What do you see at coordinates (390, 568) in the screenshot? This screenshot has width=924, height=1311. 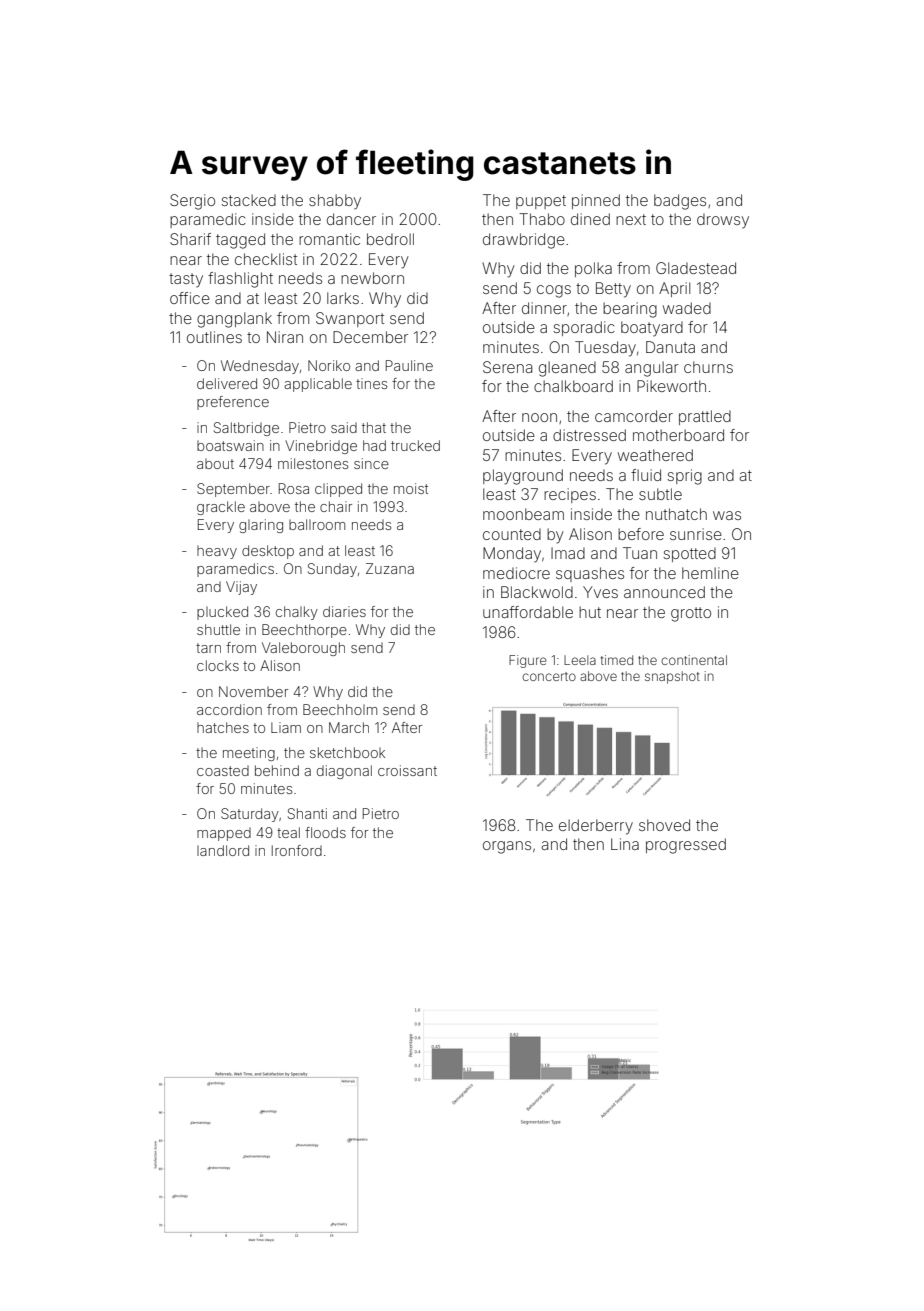 I see `Zuzana` at bounding box center [390, 568].
